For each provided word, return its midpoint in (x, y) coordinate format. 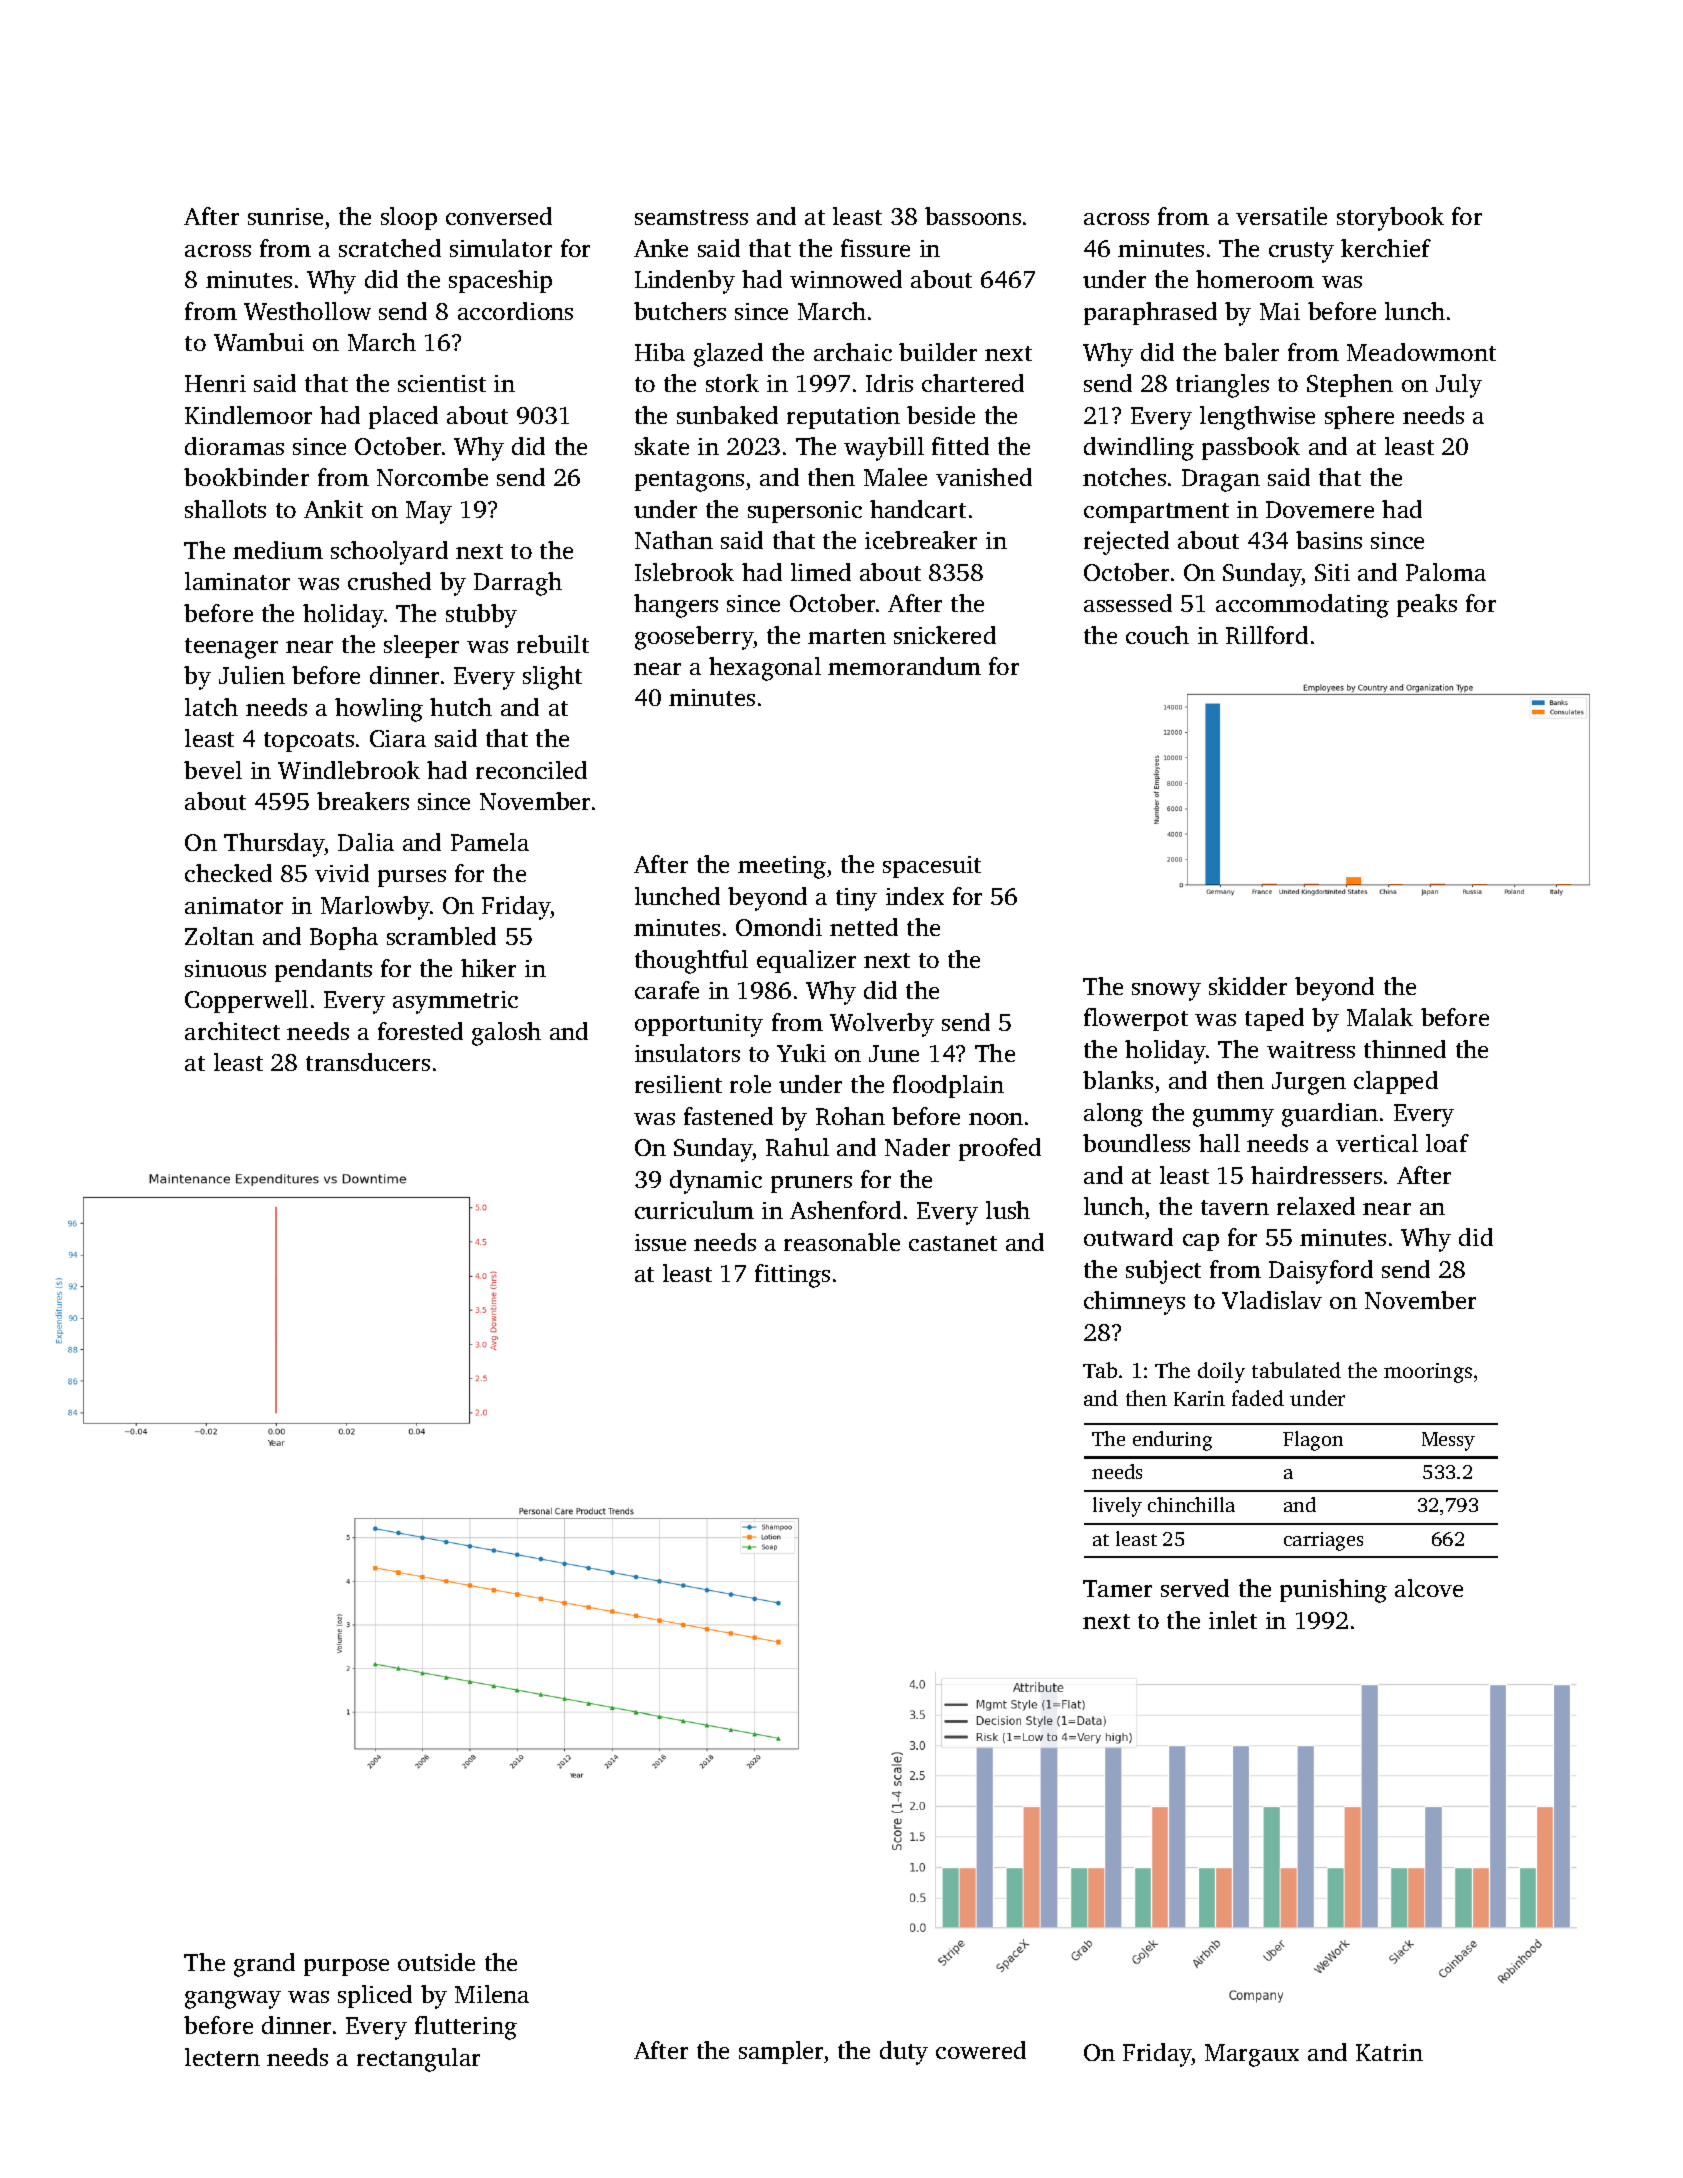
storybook (1390, 219)
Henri (215, 383)
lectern (222, 2057)
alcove (1429, 1588)
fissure (875, 248)
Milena (492, 1994)
